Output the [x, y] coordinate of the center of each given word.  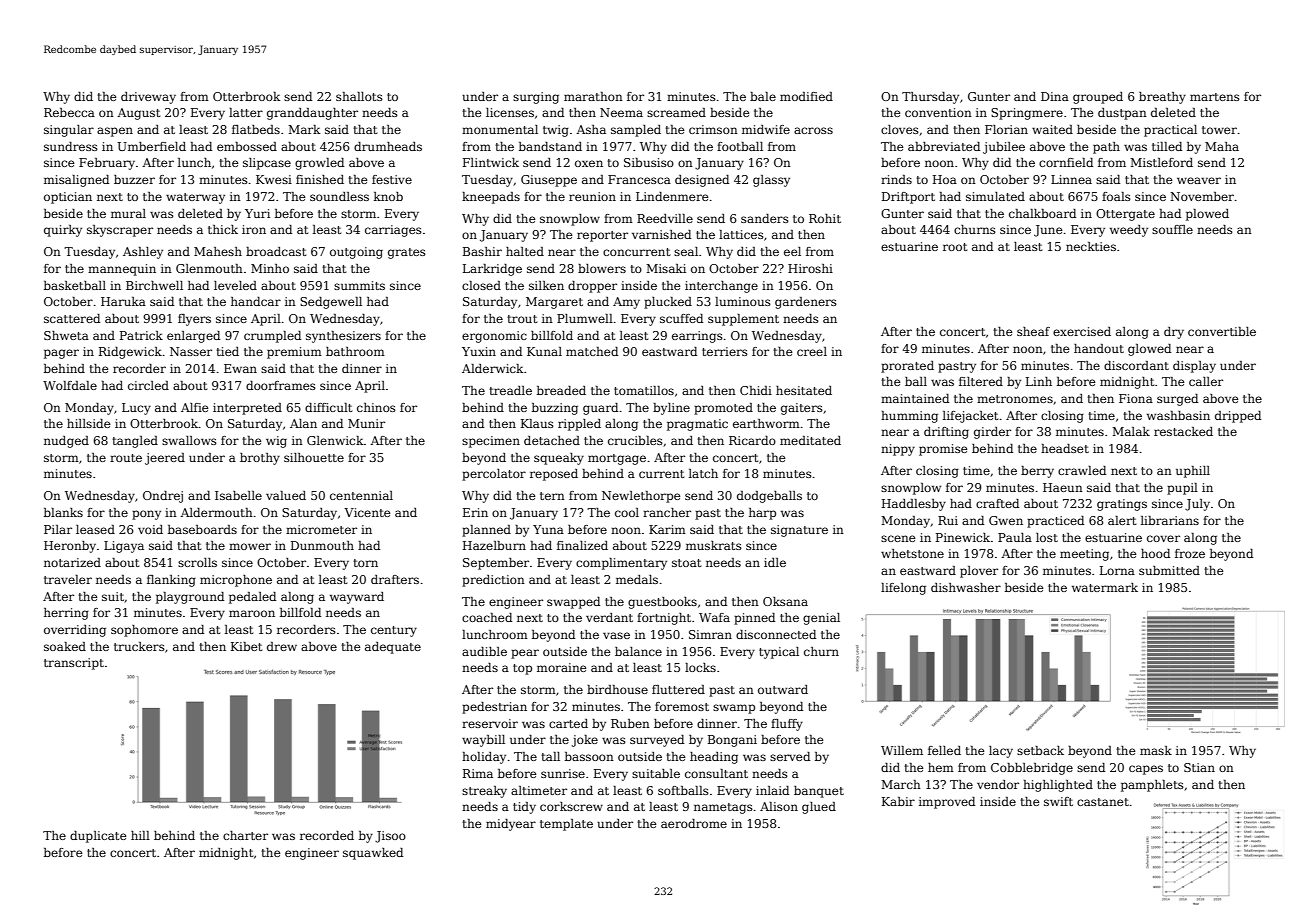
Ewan [240, 368]
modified [806, 96]
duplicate [98, 837]
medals [637, 579]
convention [938, 112]
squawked [373, 854]
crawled [1082, 470]
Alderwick [492, 368]
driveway [148, 98]
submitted [1169, 570]
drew [282, 646]
